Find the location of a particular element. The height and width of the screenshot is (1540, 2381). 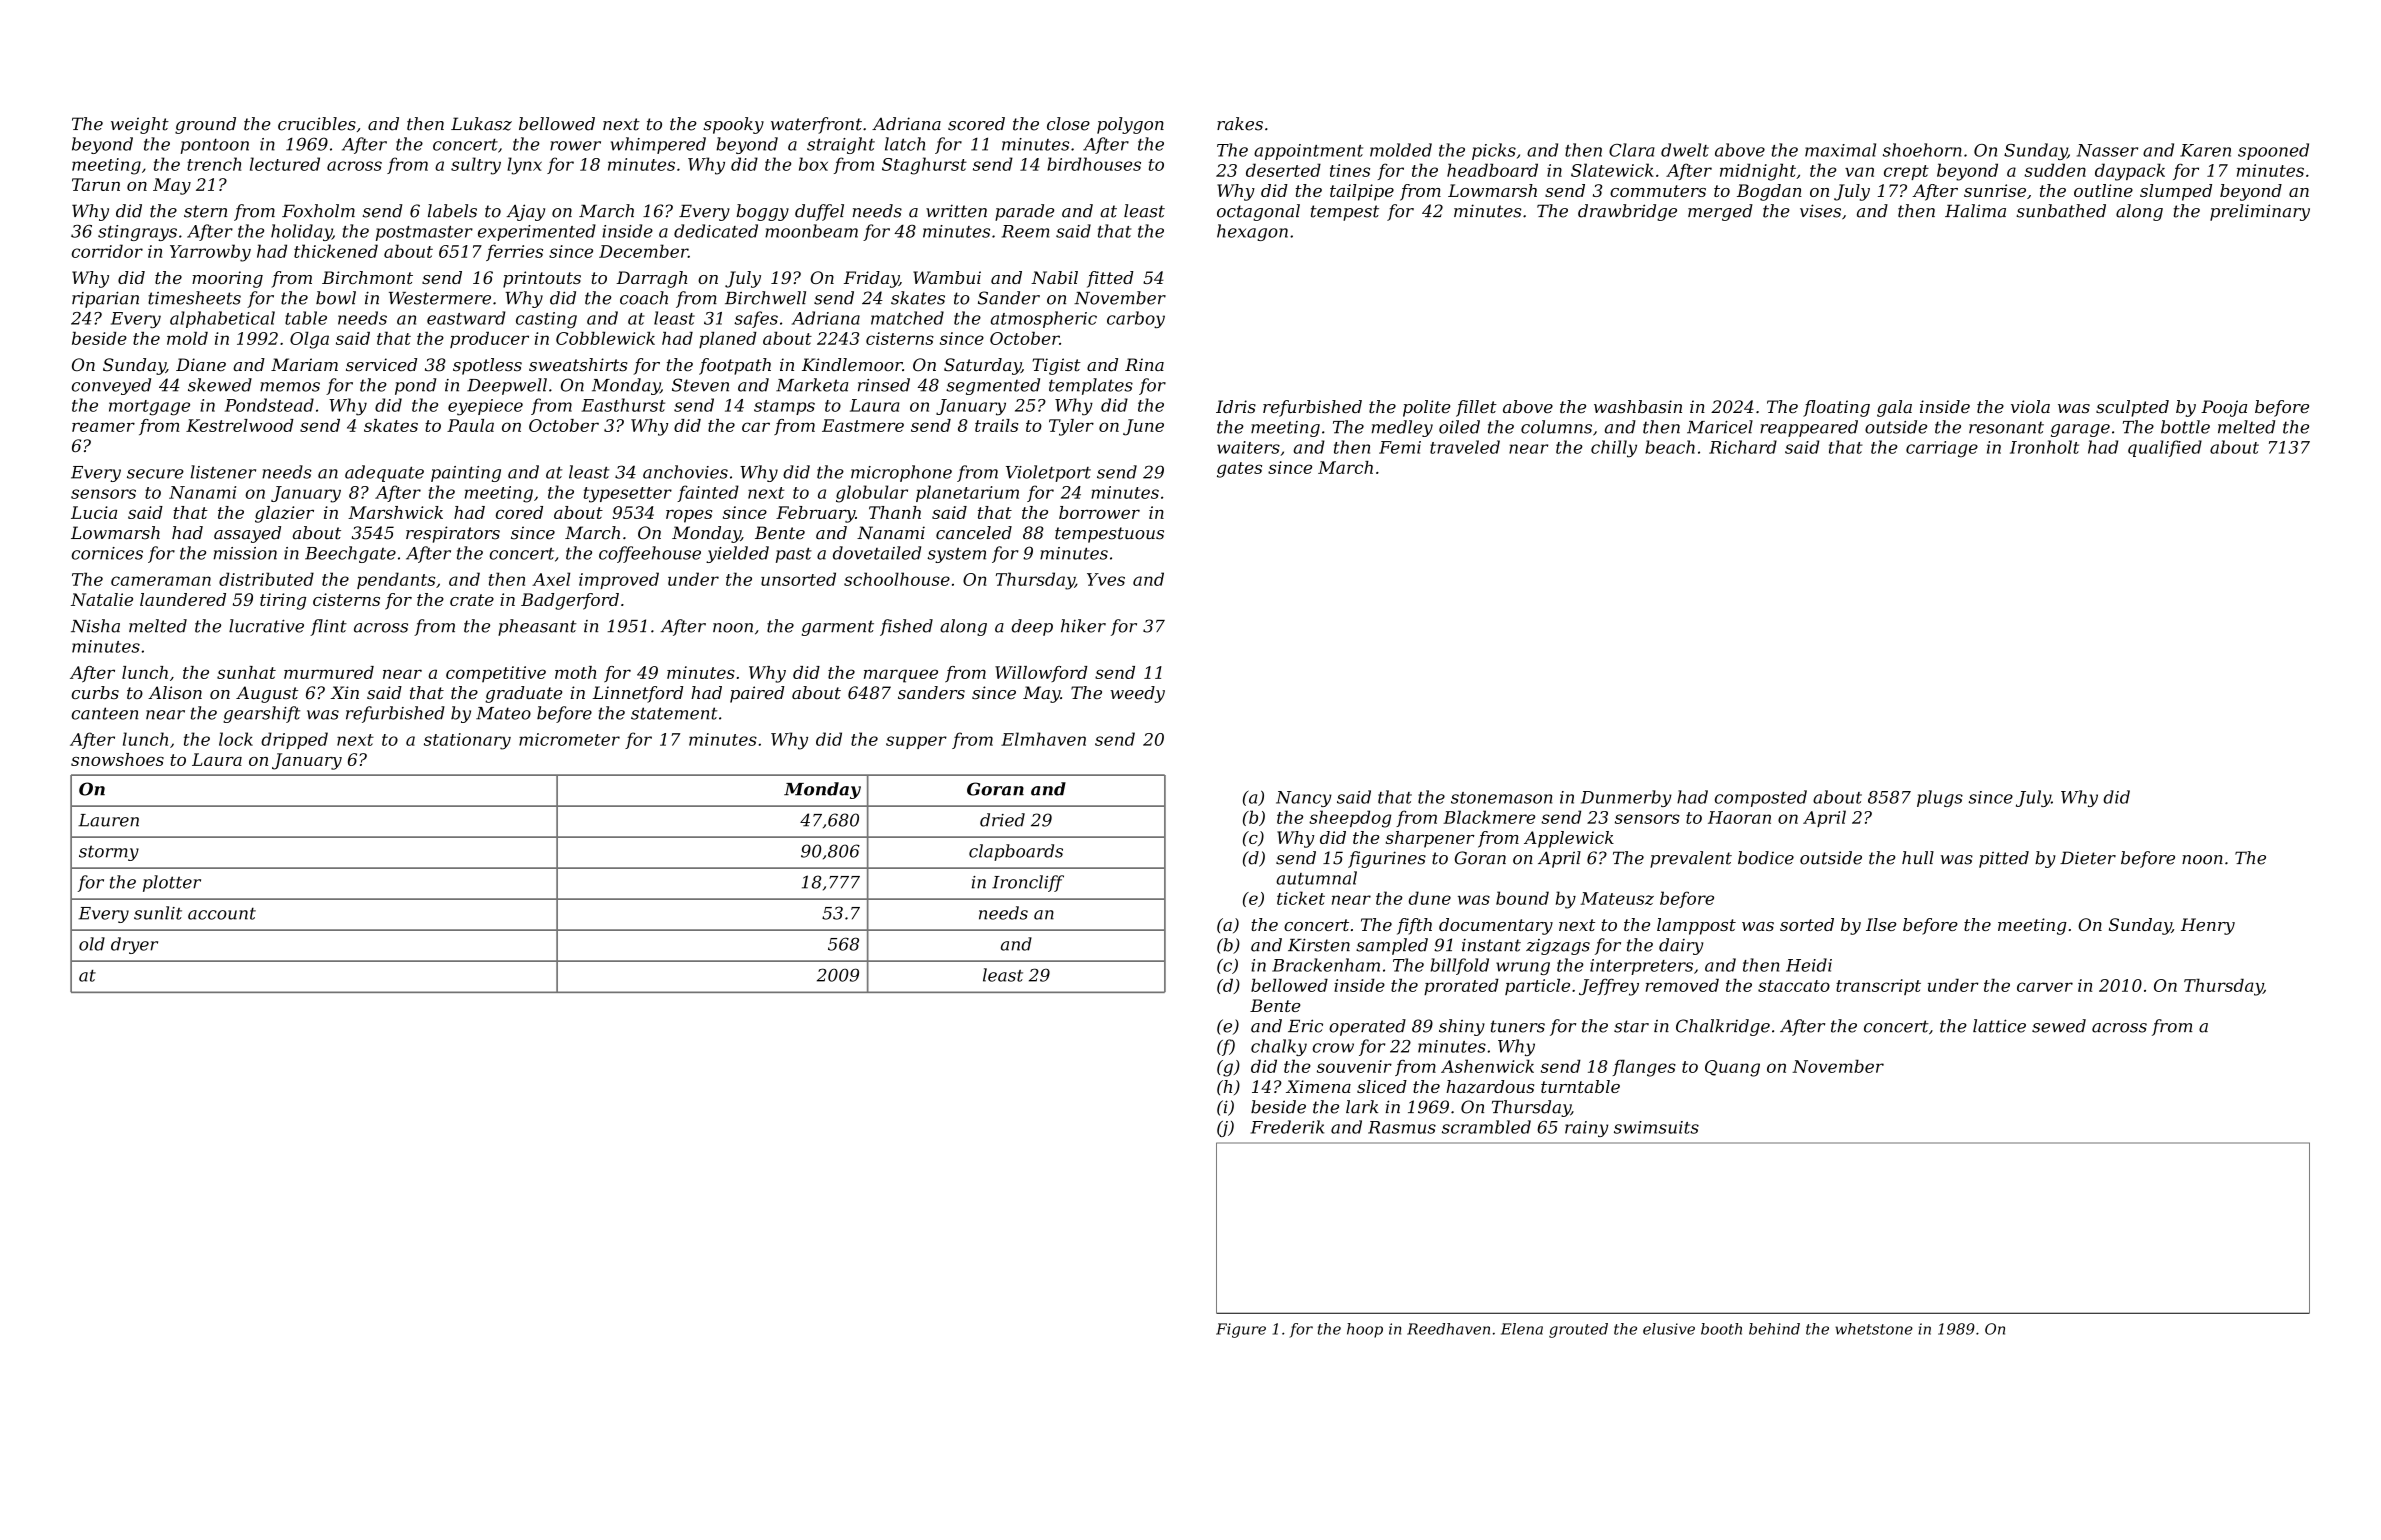

Figure is located at coordinates (1241, 1330).
